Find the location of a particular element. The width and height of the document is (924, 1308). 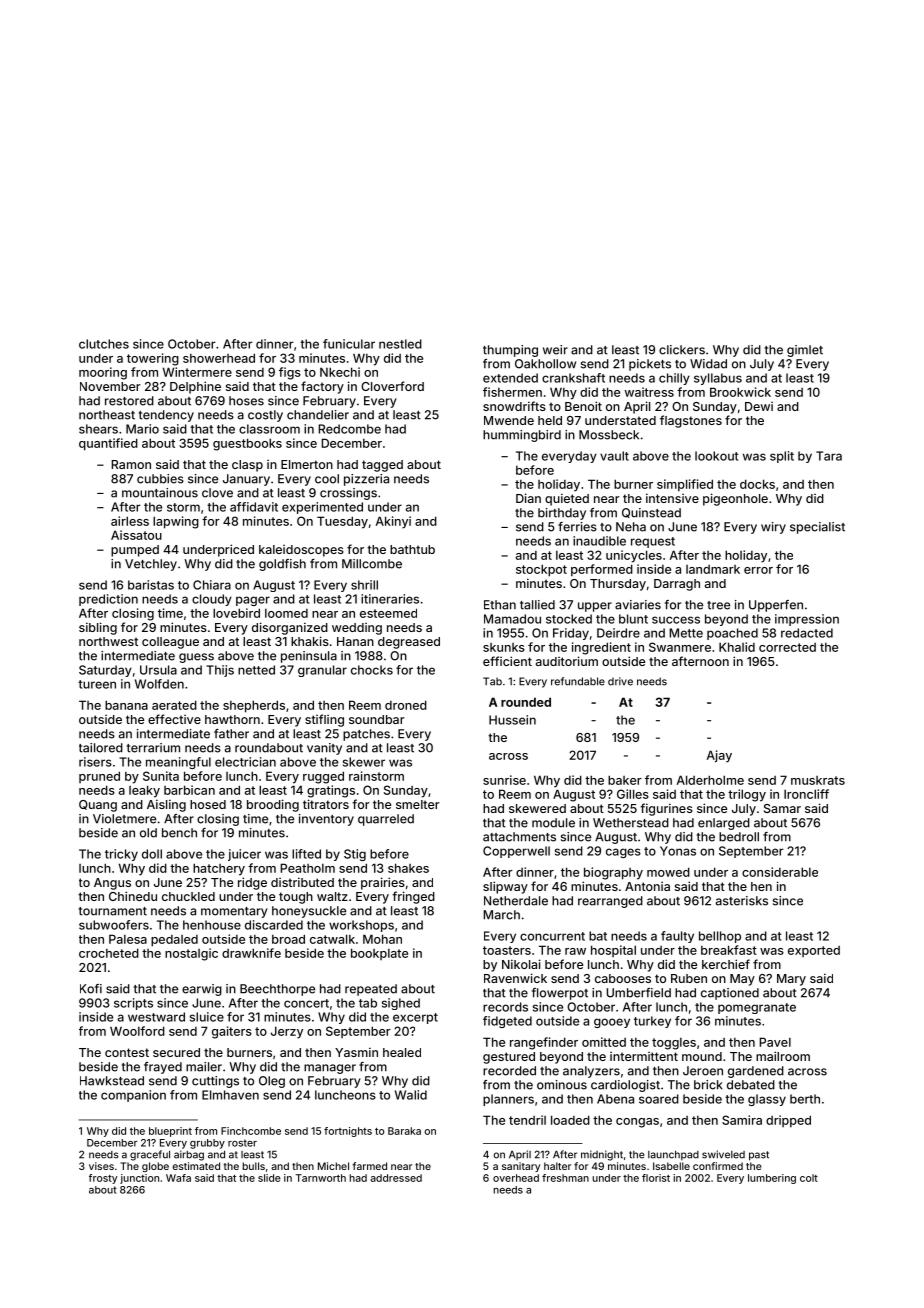

Kofi is located at coordinates (91, 989).
